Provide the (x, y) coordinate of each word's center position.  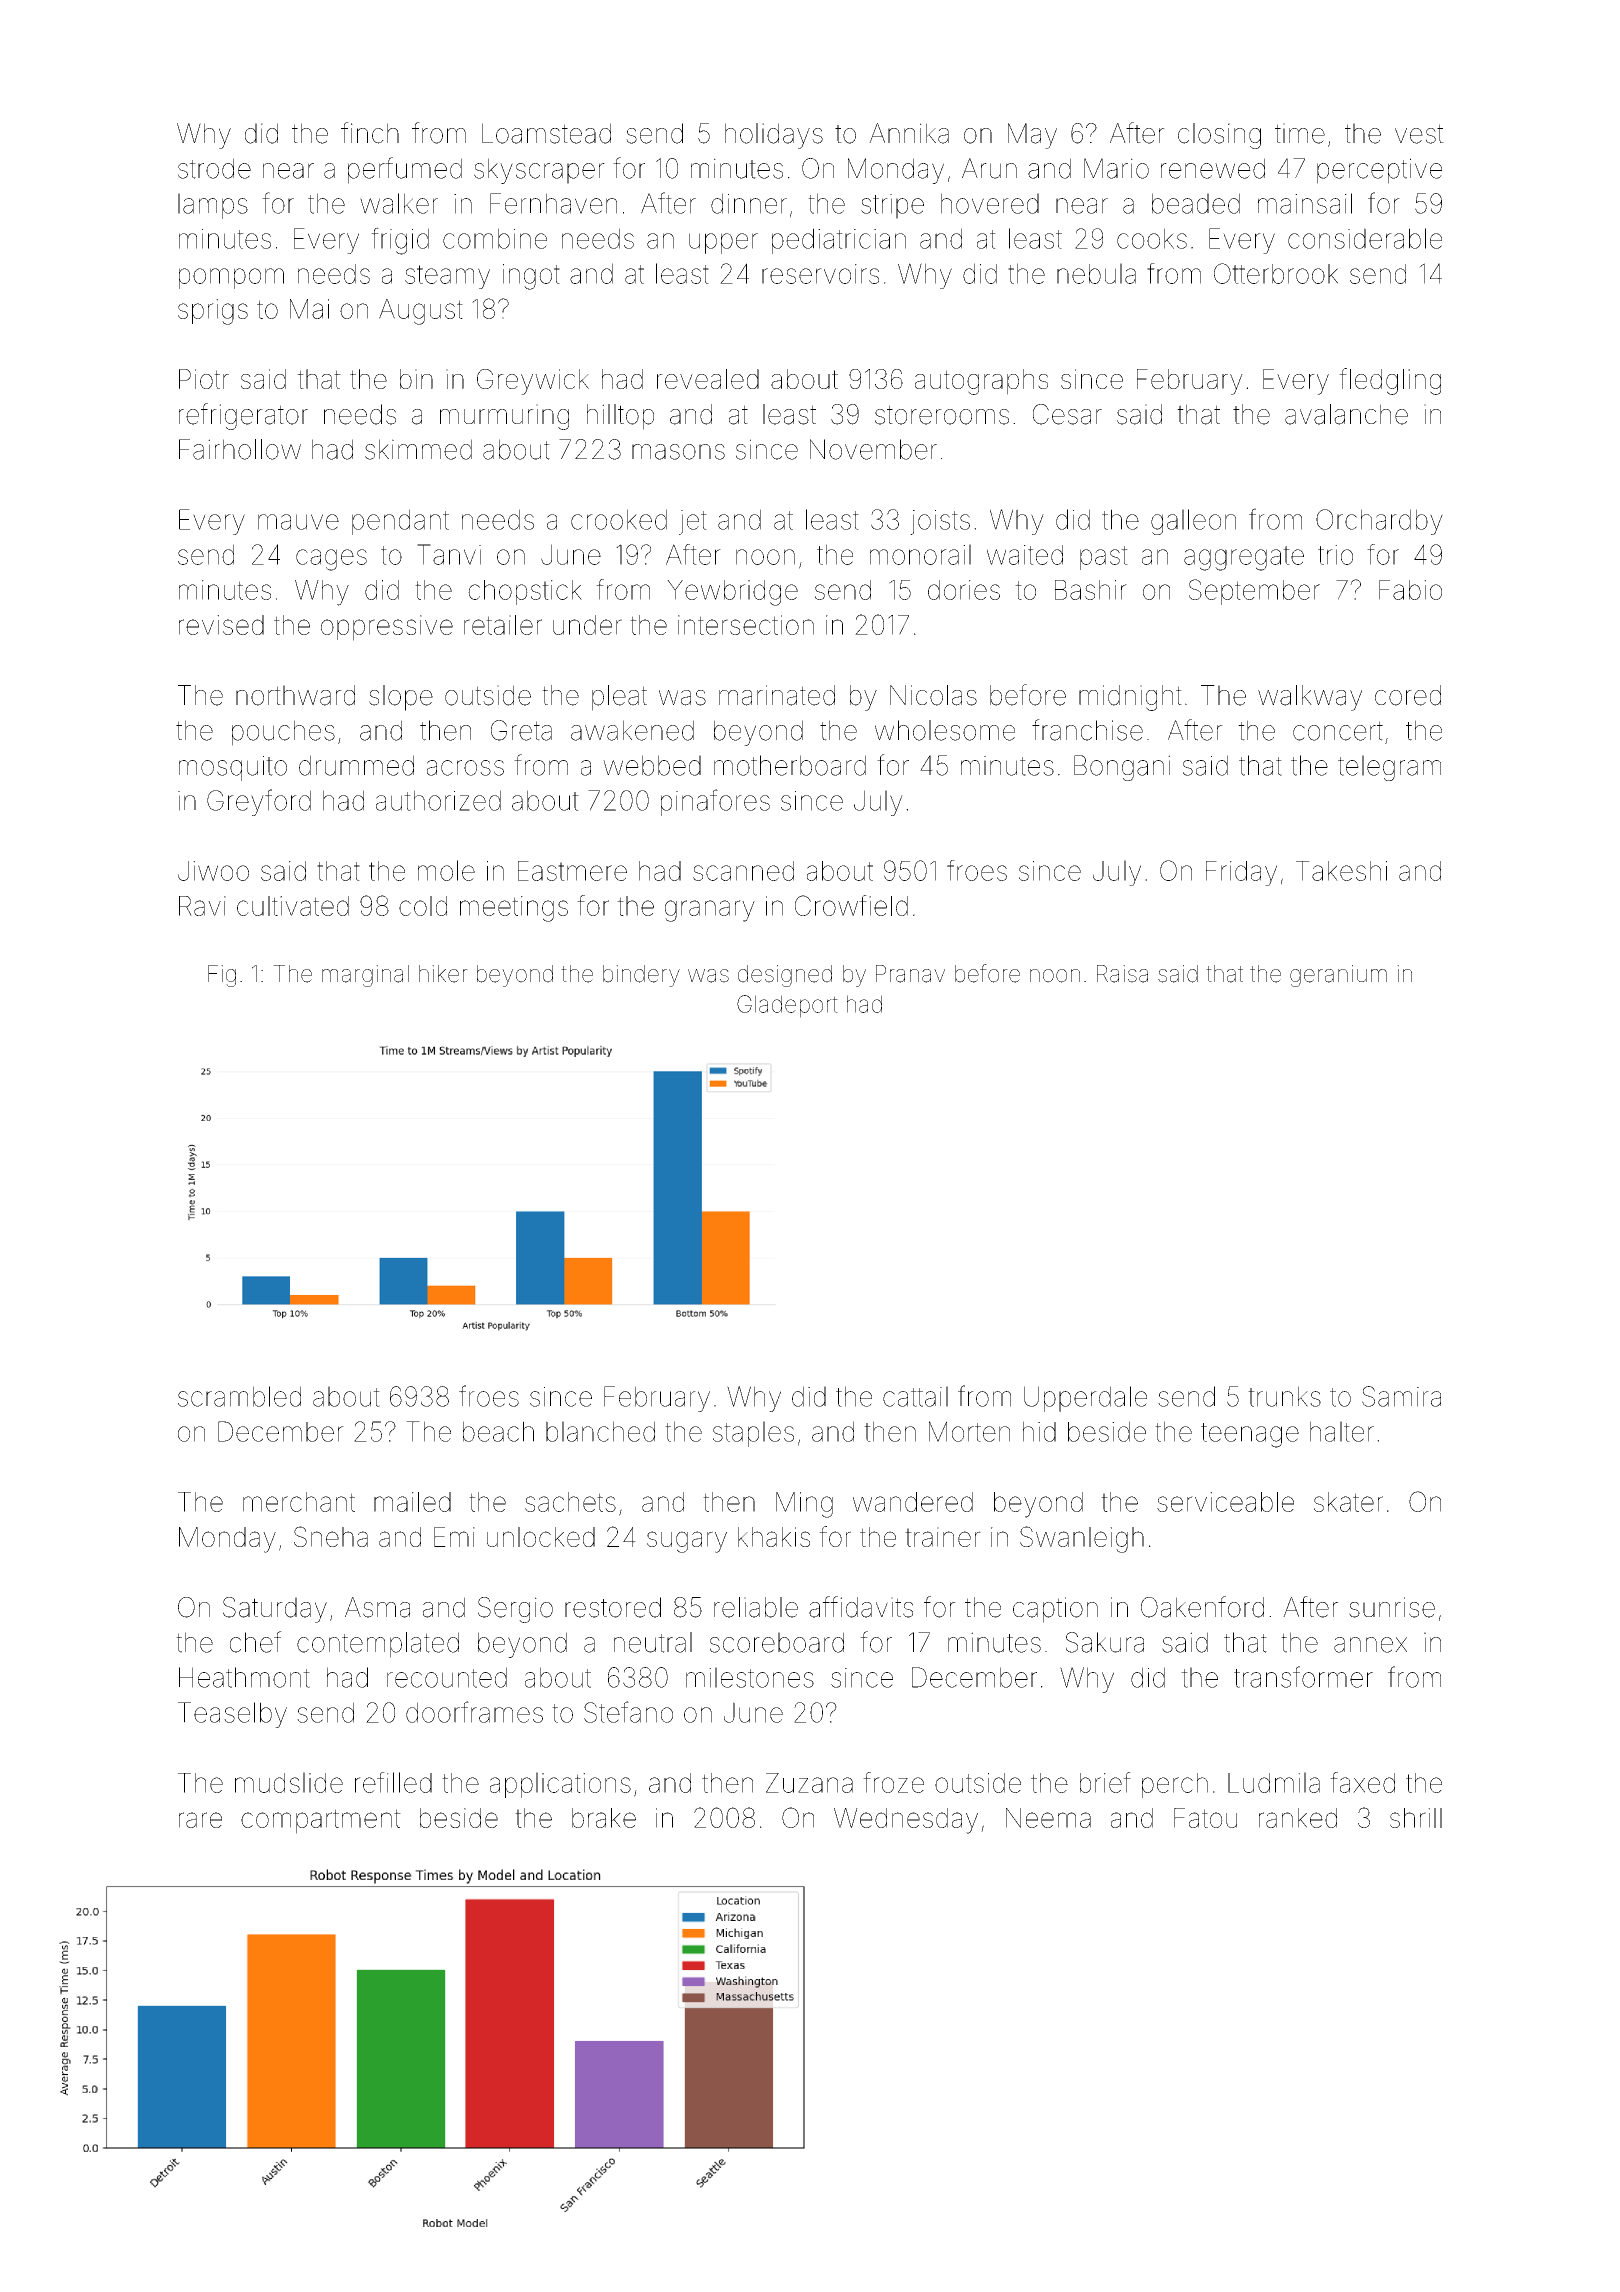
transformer (1303, 1677)
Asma (377, 1607)
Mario (1116, 168)
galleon (1193, 522)
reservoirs (820, 274)
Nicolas (933, 695)
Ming (804, 1505)
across (465, 768)
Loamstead (546, 133)
